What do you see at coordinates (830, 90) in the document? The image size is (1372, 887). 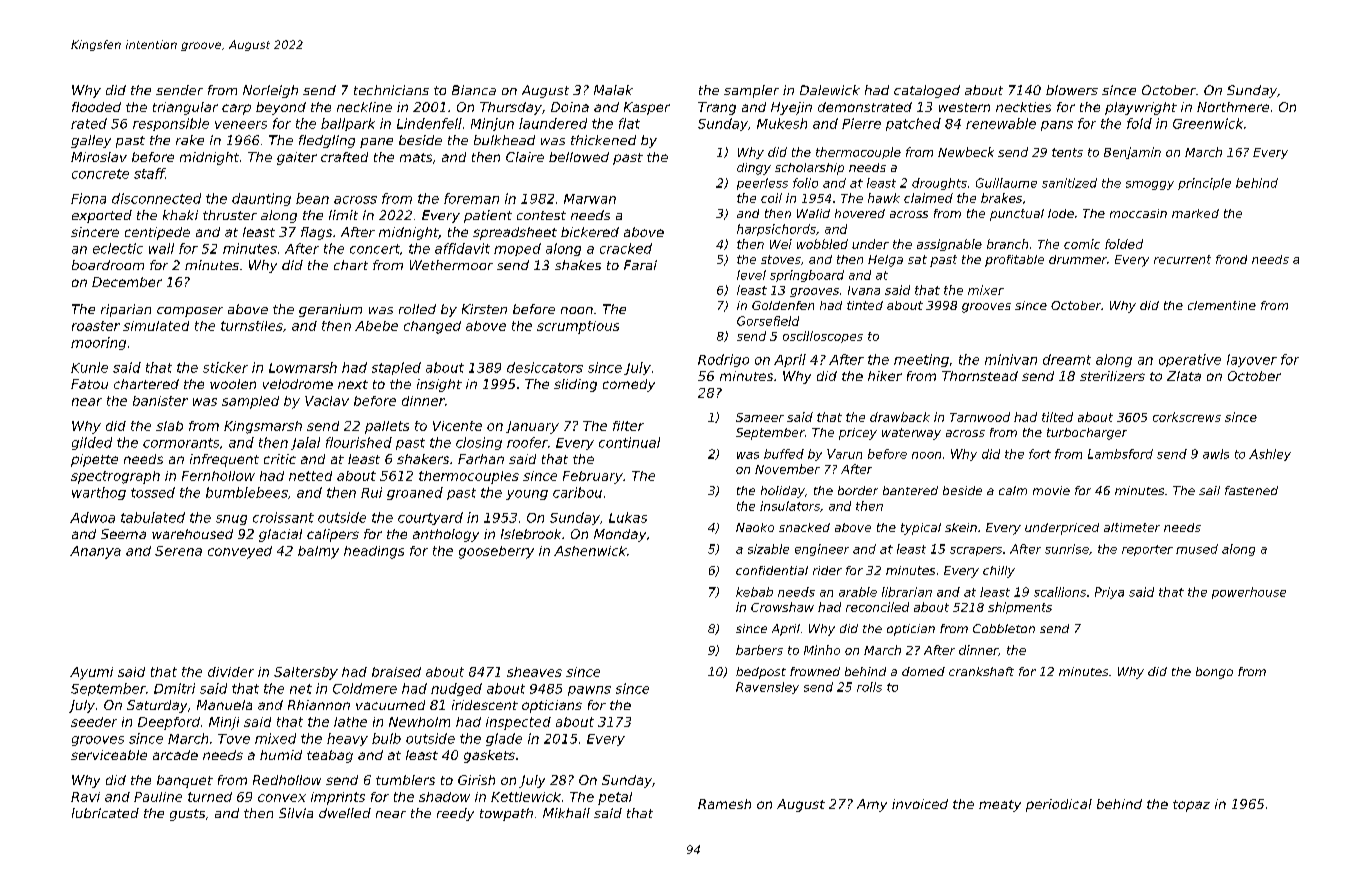 I see `Dalewick` at bounding box center [830, 90].
